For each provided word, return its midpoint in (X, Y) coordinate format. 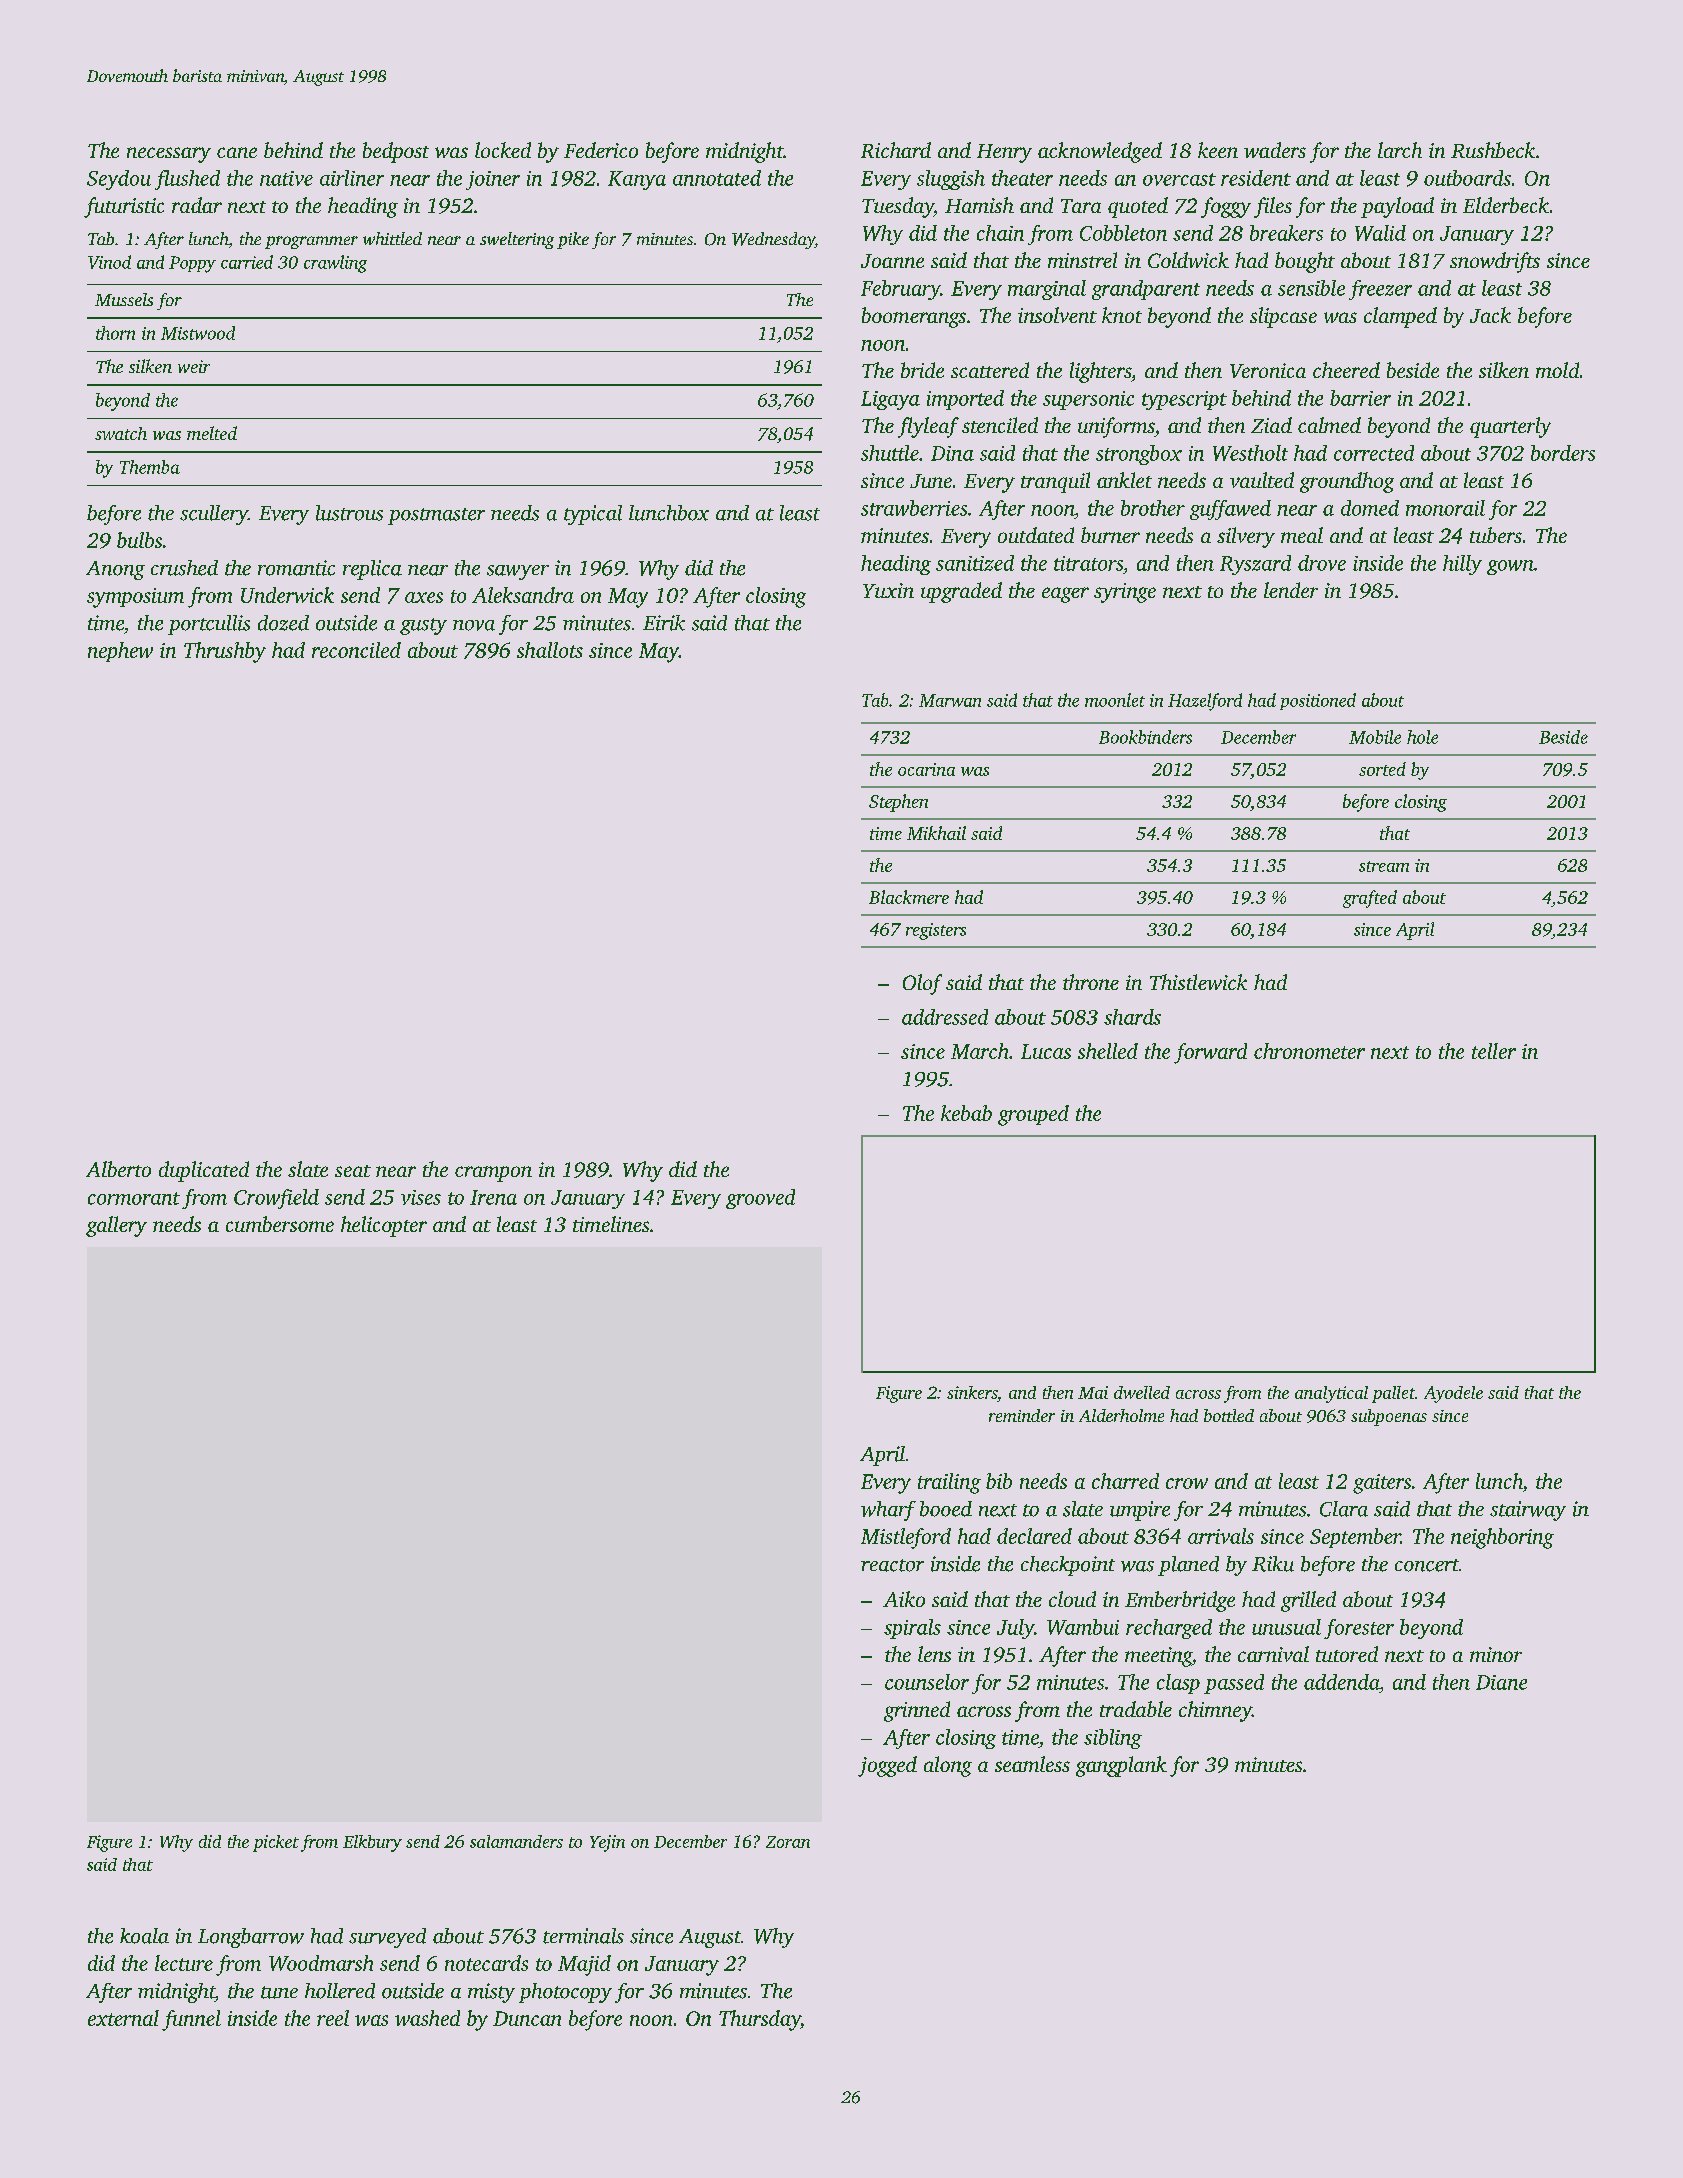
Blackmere (909, 897)
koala (144, 1936)
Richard (896, 150)
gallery (116, 1226)
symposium (135, 598)
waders (1275, 150)
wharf (888, 1511)
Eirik (664, 623)
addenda (1341, 1682)
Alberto (118, 1169)
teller (1494, 1051)
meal (1302, 535)
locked (503, 150)
